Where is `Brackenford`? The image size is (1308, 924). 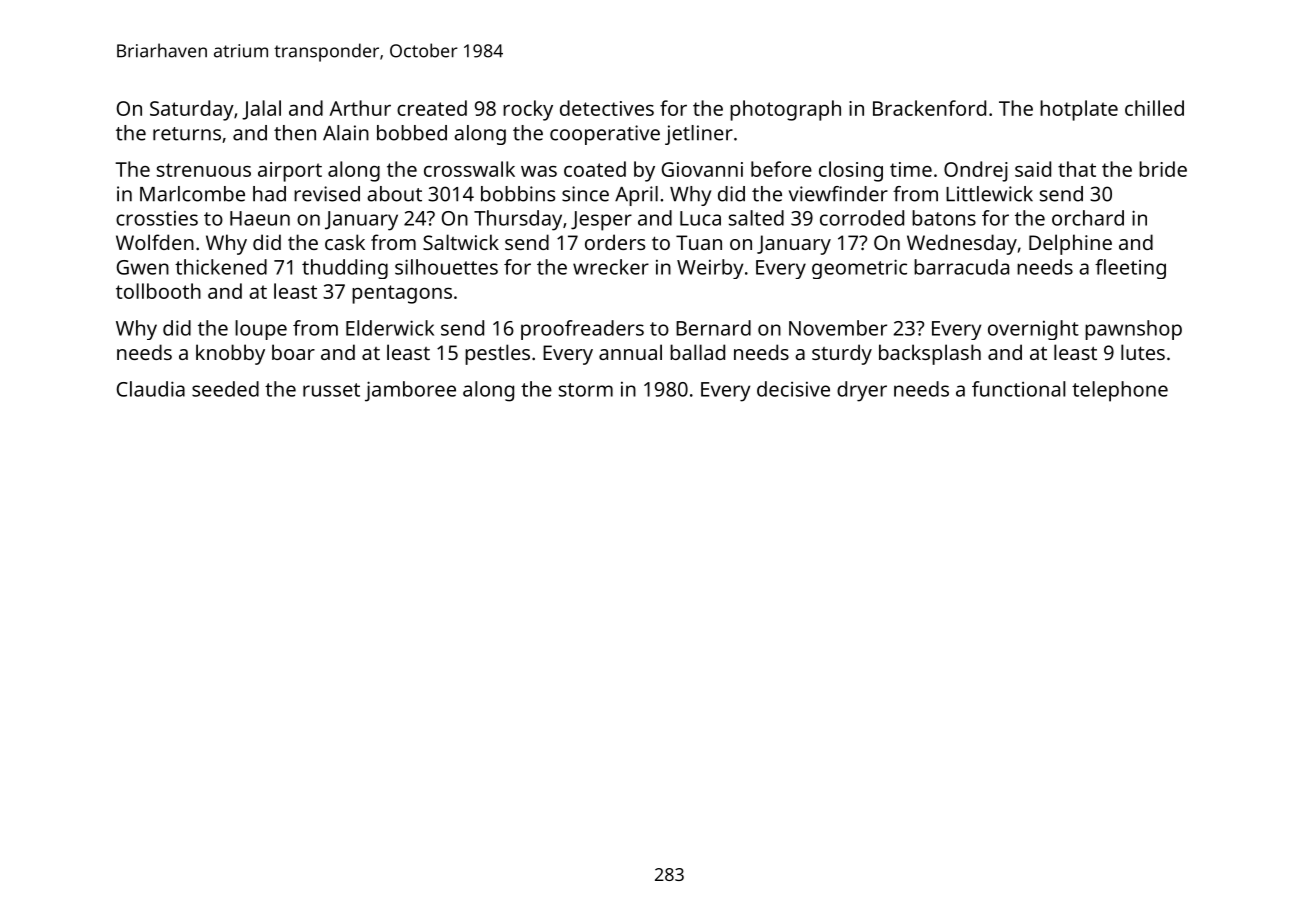 Brackenford is located at coordinates (929, 108).
